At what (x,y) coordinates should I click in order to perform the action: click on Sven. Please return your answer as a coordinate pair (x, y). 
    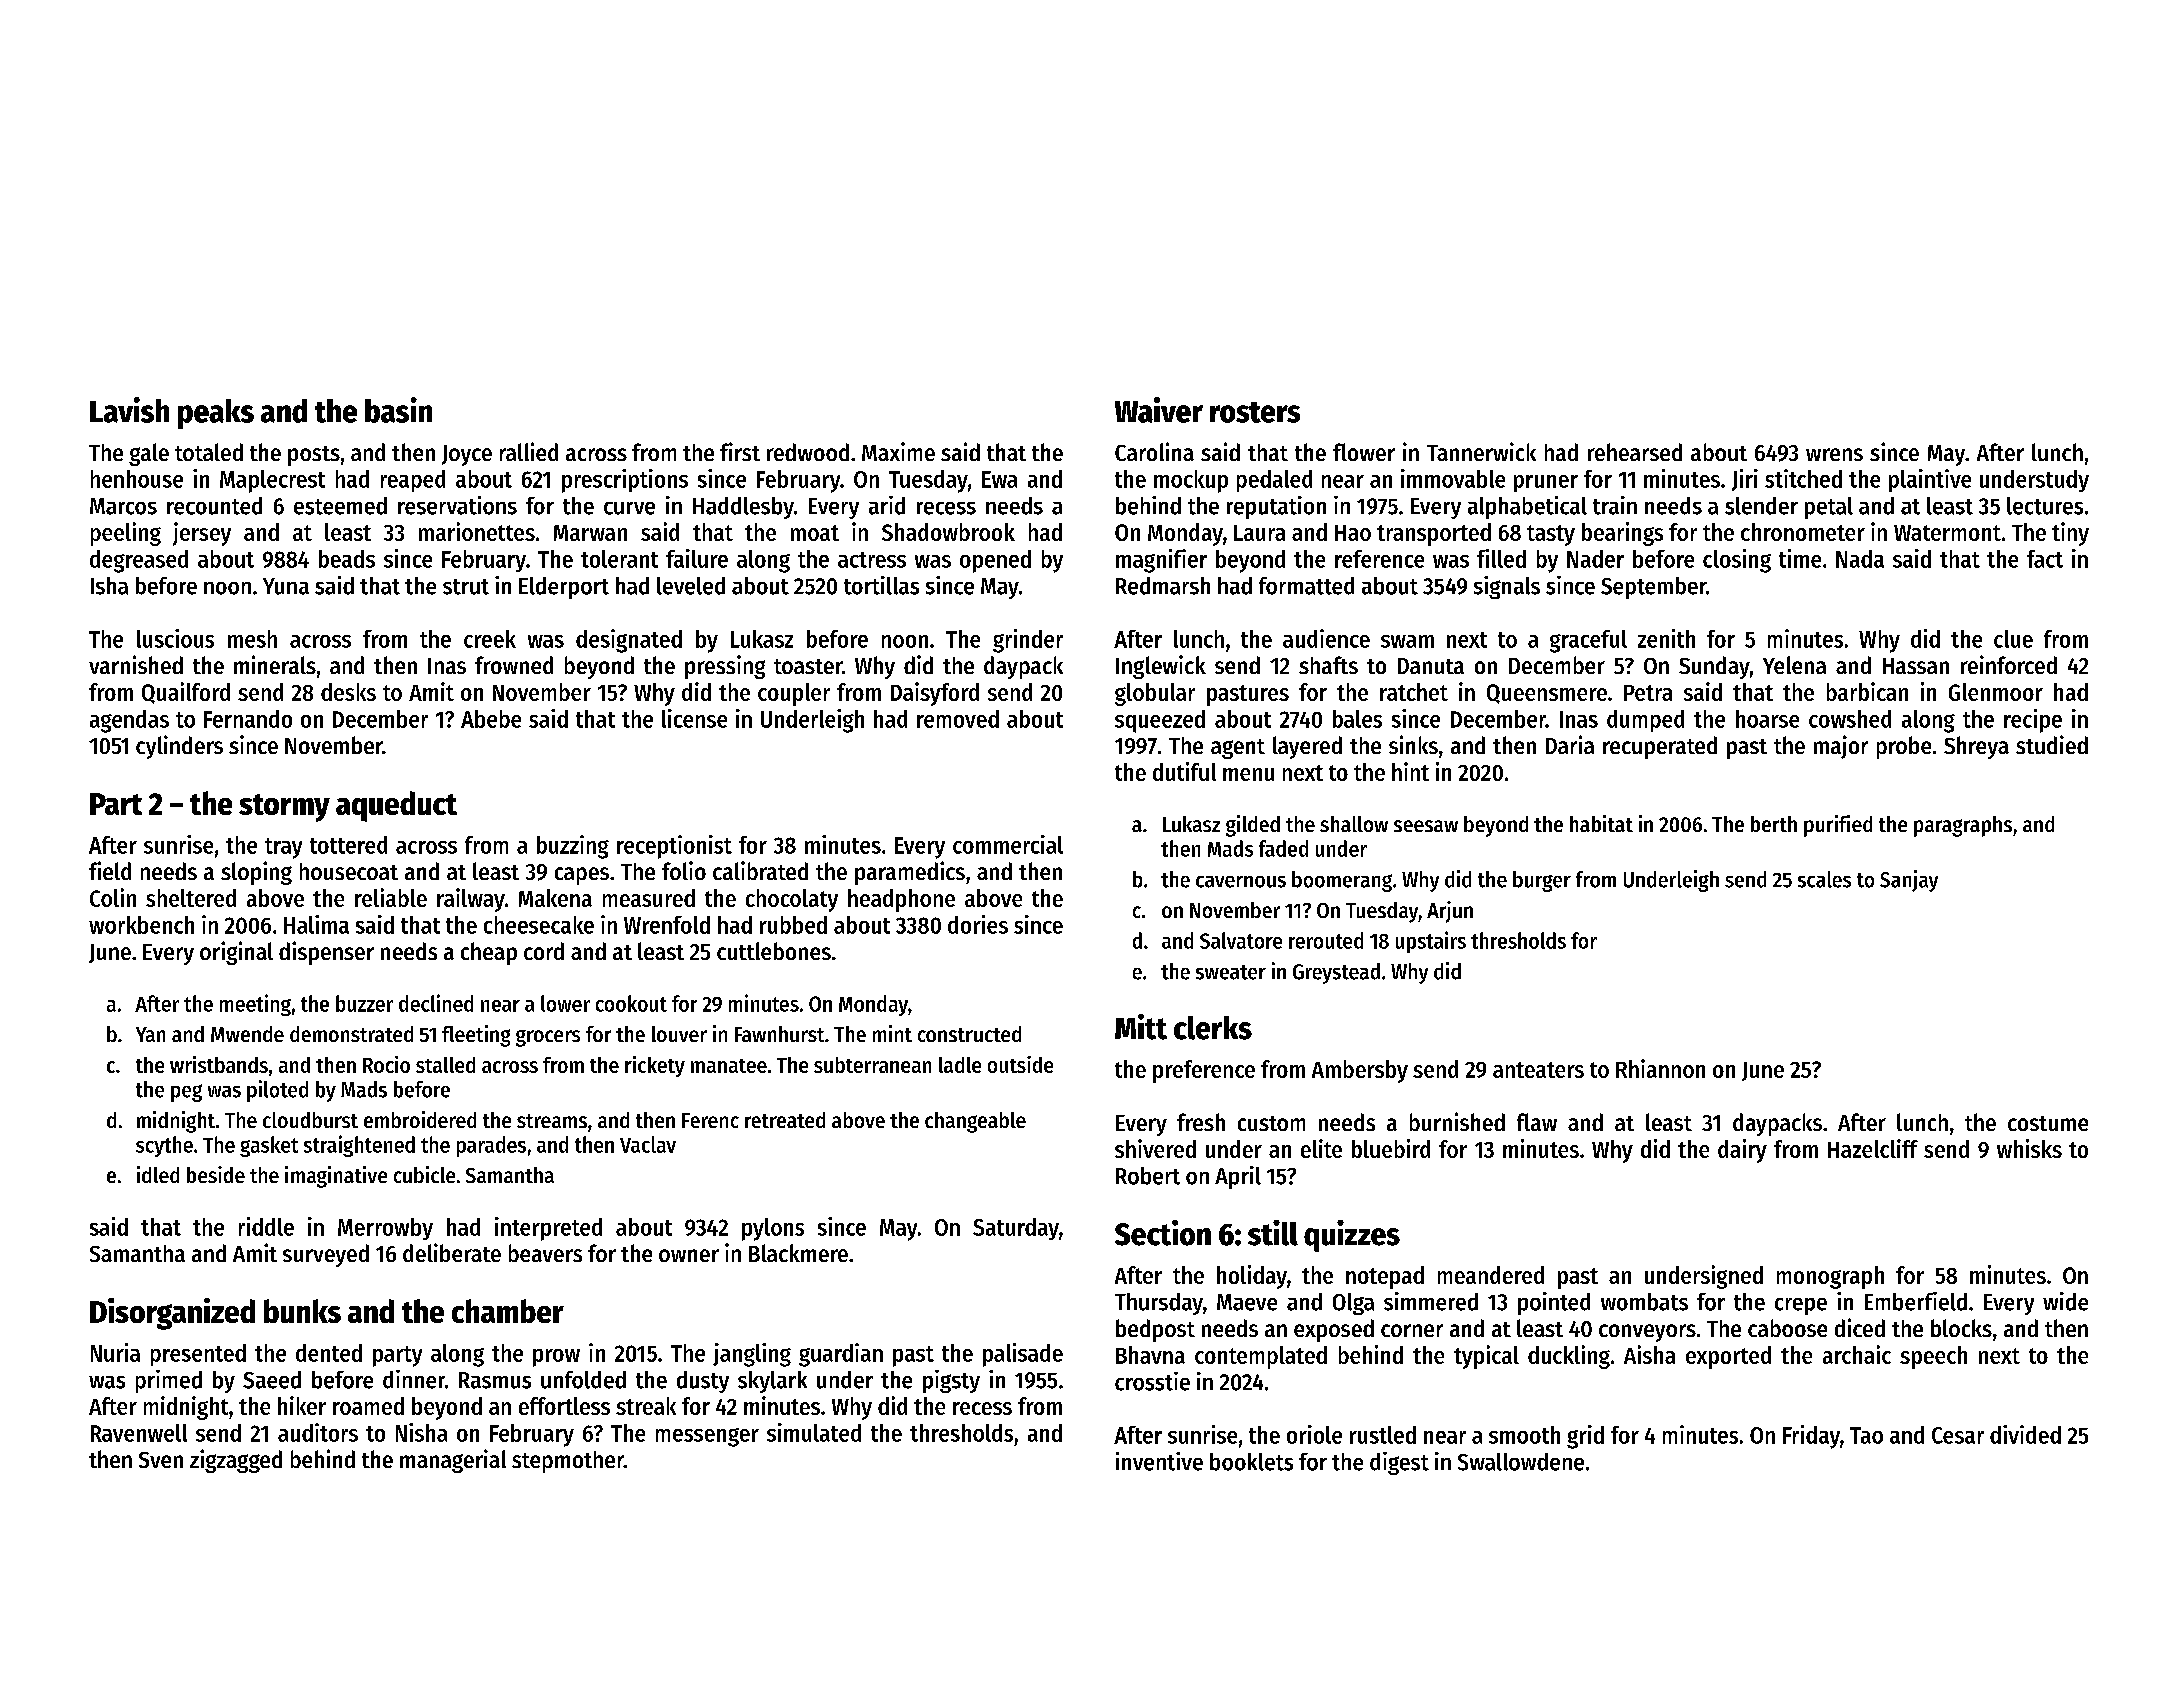
    Looking at the image, I should click on (161, 1460).
